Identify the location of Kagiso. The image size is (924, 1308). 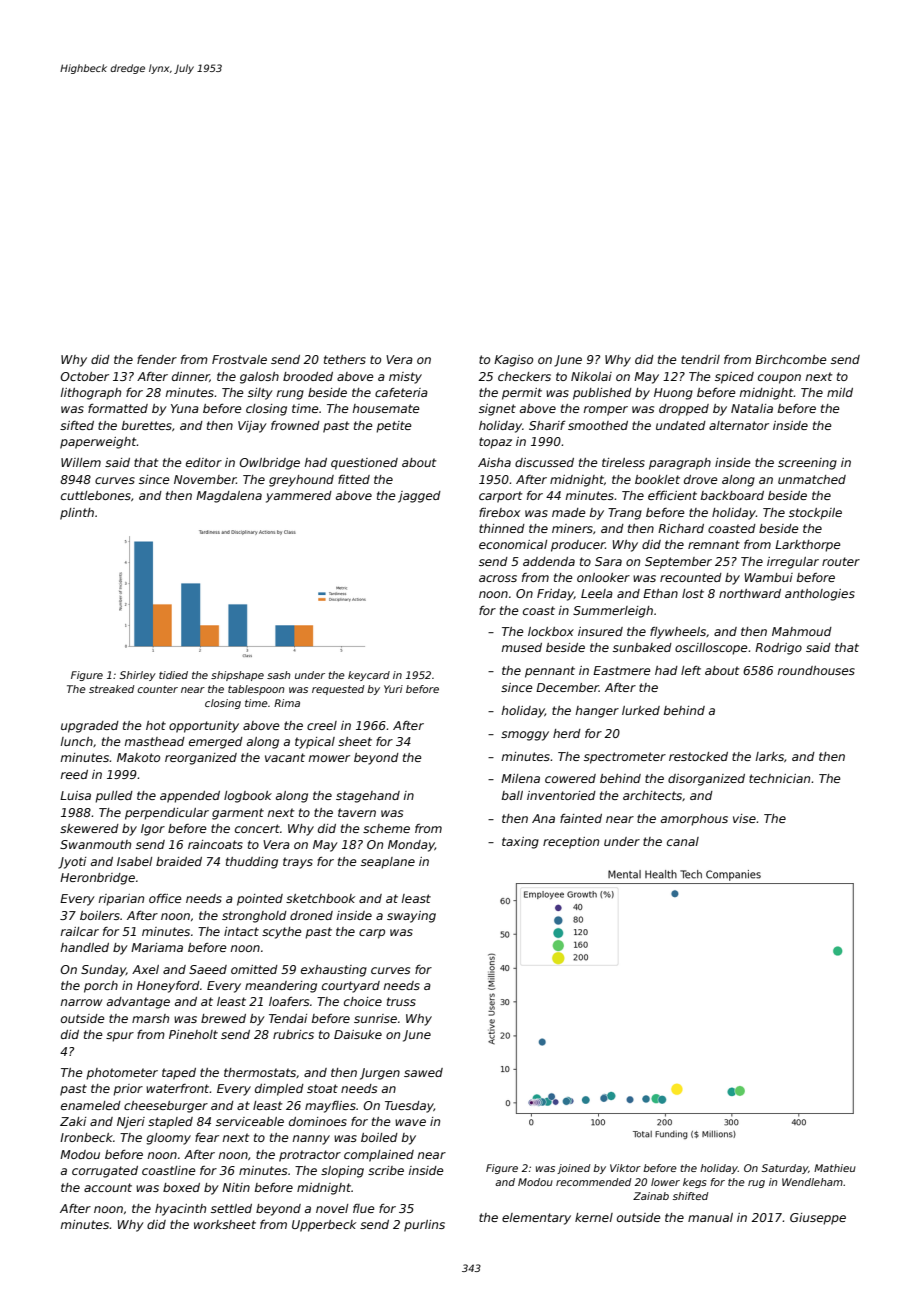
(513, 361).
